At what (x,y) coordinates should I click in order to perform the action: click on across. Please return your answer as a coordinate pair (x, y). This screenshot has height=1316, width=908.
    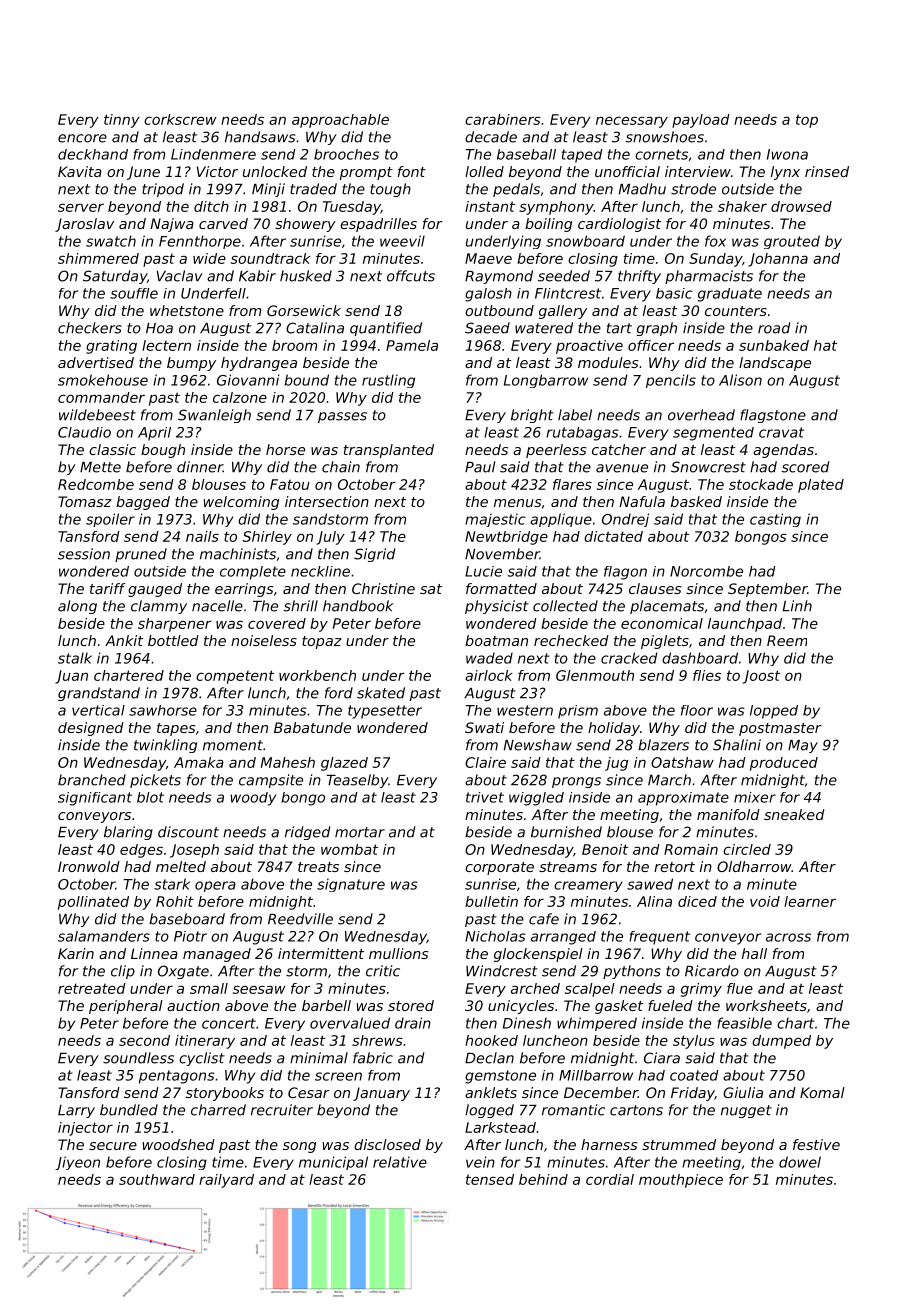
    Looking at the image, I should click on (788, 937).
